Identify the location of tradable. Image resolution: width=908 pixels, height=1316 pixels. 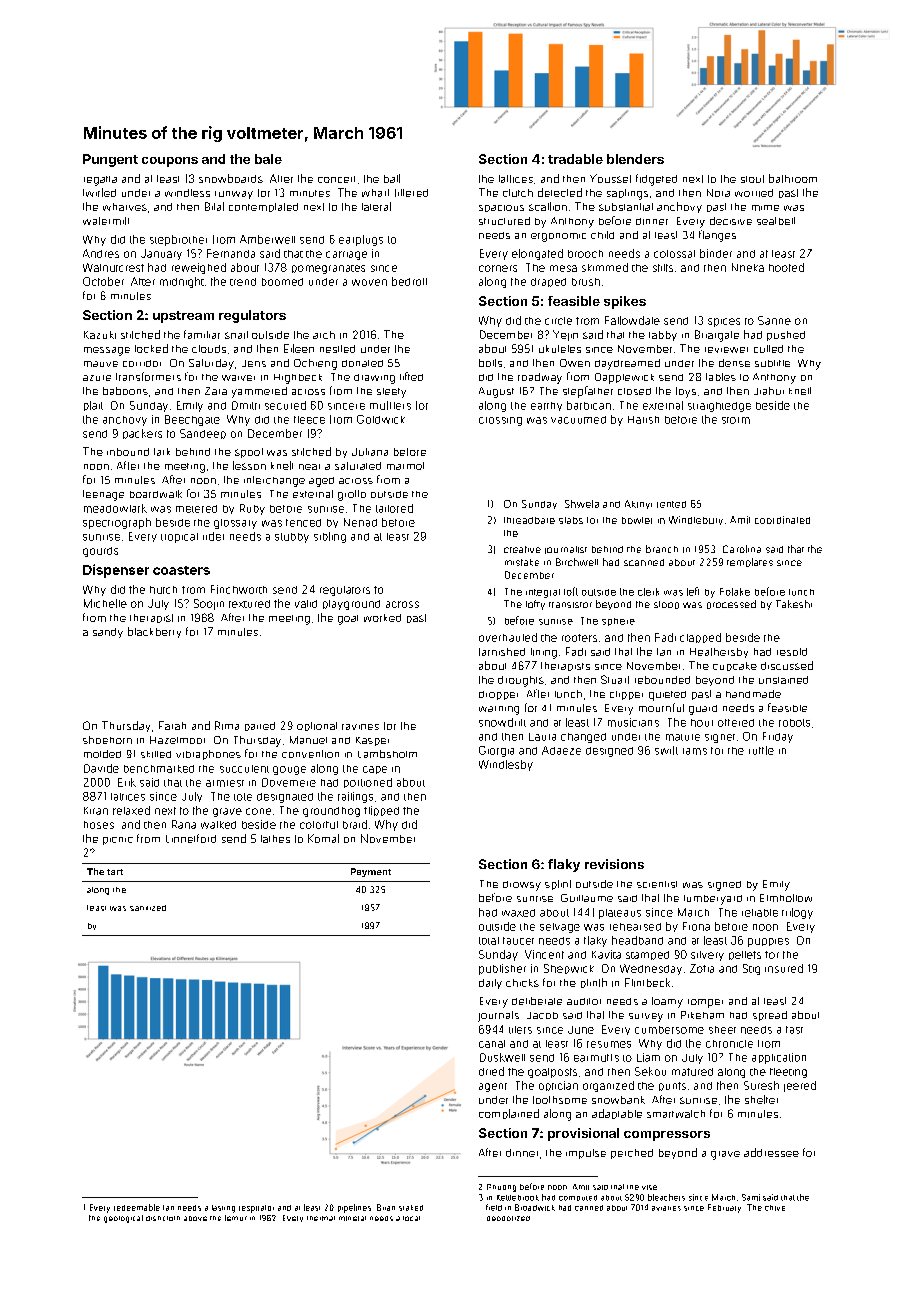
(575, 159).
